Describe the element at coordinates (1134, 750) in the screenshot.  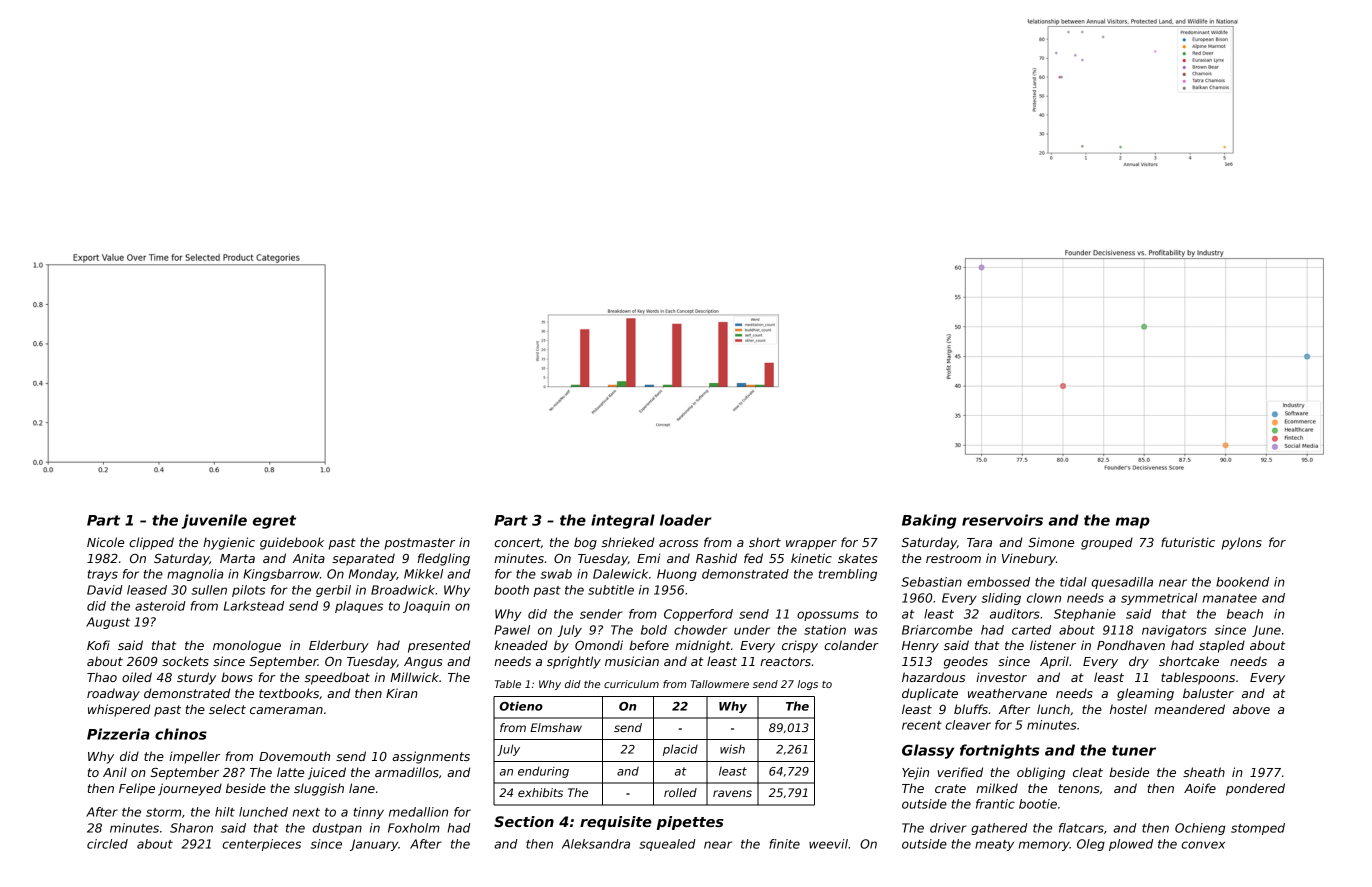
I see `tuner` at that location.
